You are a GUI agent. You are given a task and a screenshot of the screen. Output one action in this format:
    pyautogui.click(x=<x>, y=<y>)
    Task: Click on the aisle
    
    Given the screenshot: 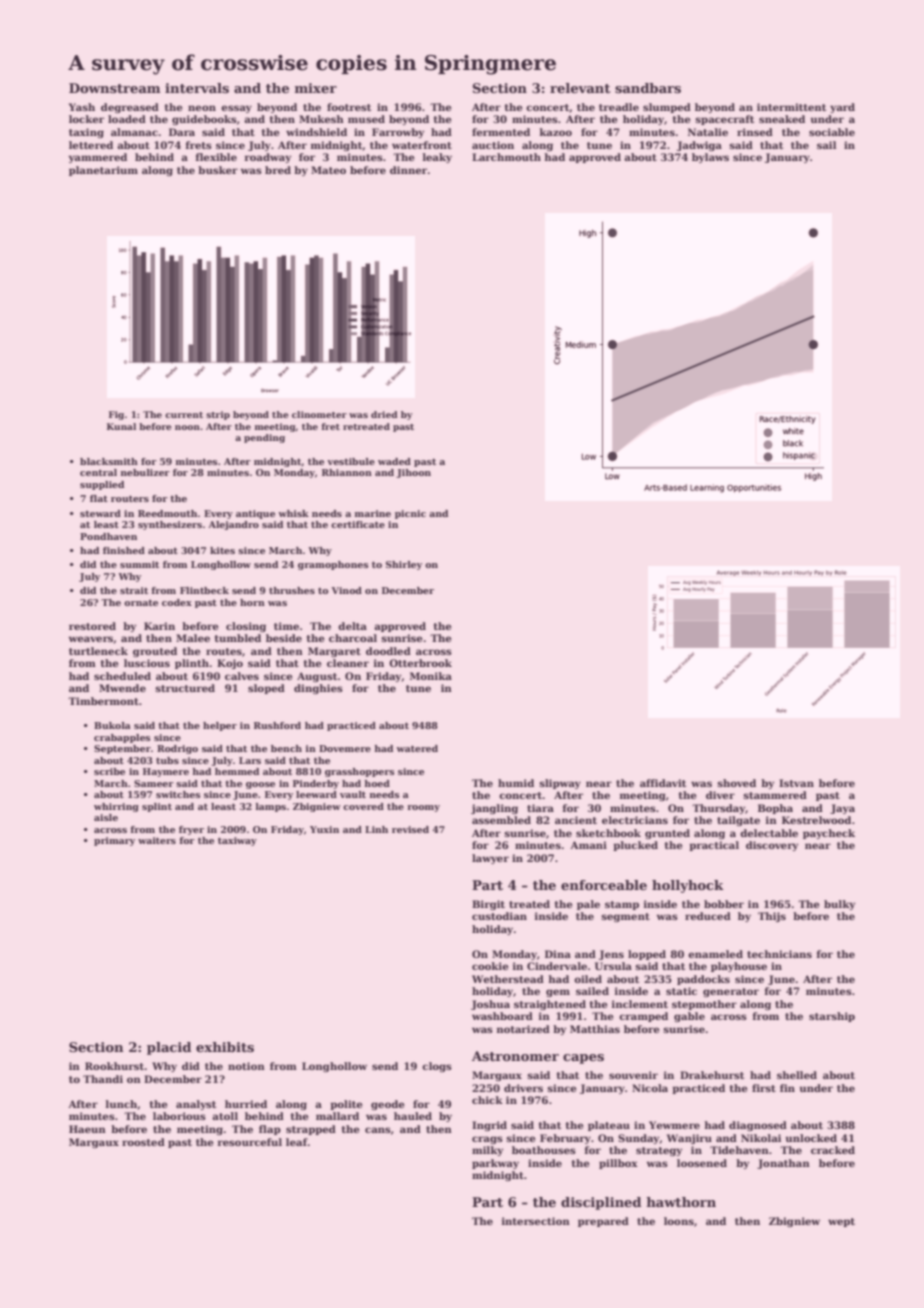 What is the action you would take?
    pyautogui.click(x=106, y=817)
